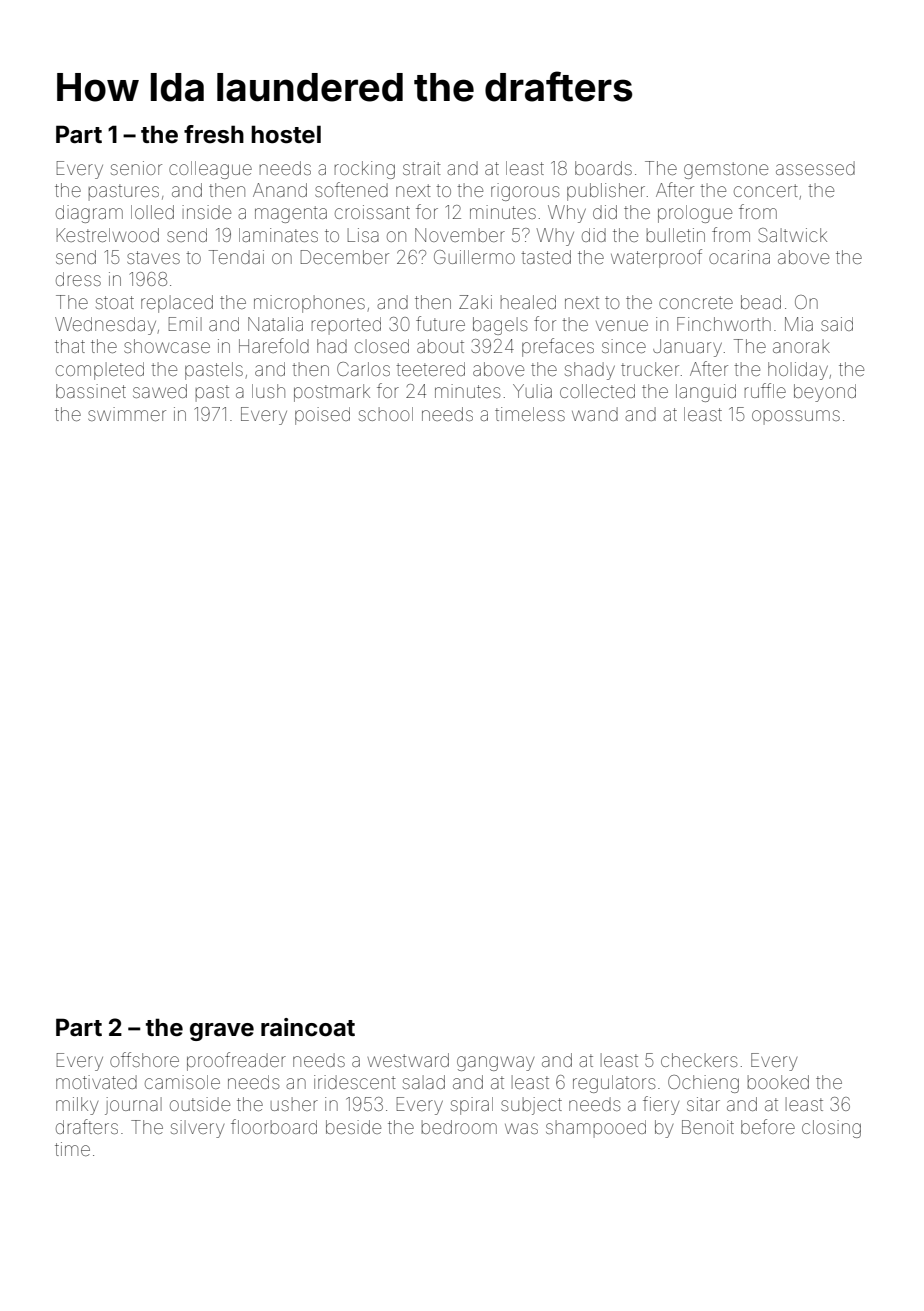  What do you see at coordinates (308, 1027) in the page?
I see `raincoat` at bounding box center [308, 1027].
